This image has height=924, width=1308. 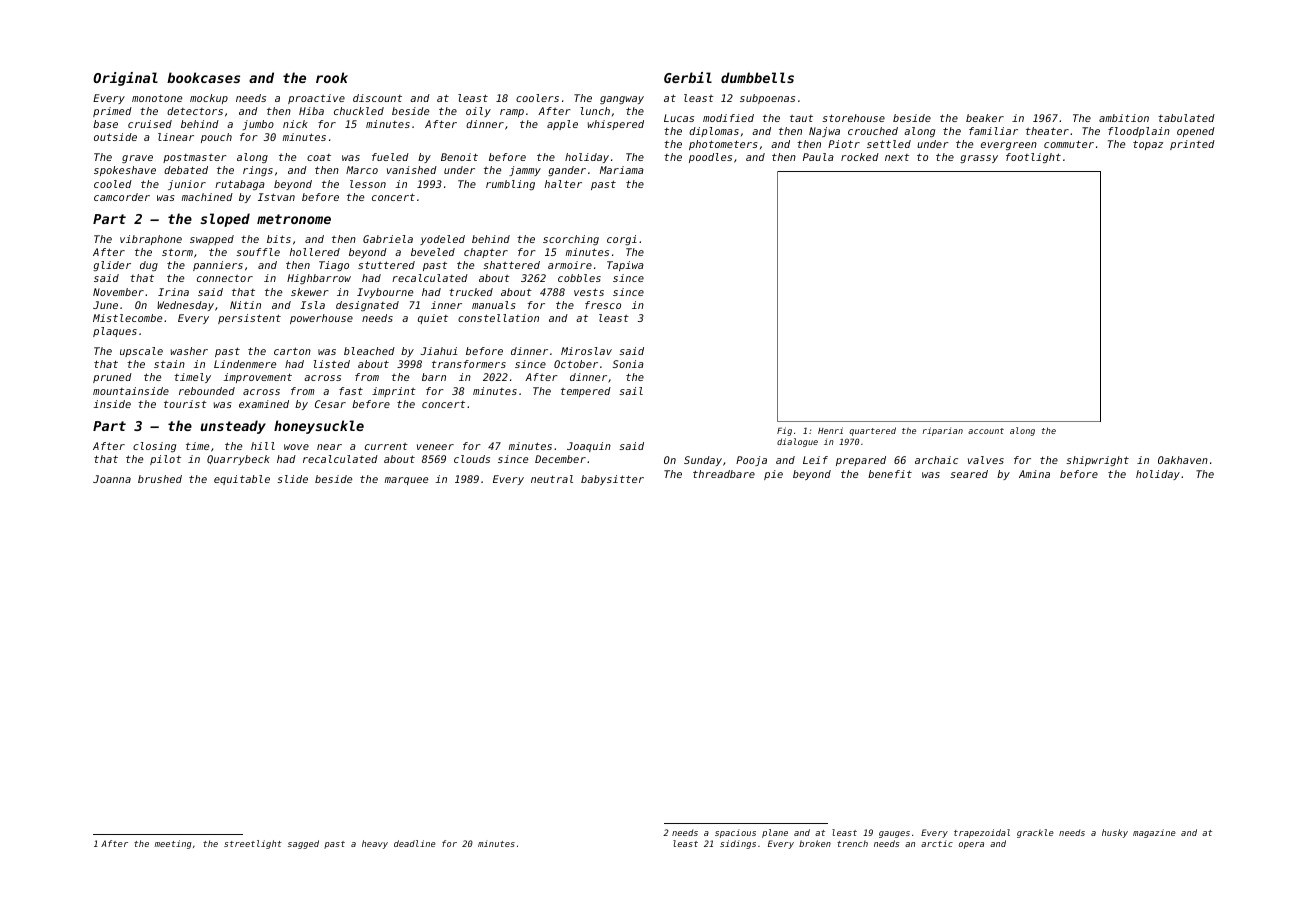 What do you see at coordinates (735, 833) in the image?
I see `spacious` at bounding box center [735, 833].
